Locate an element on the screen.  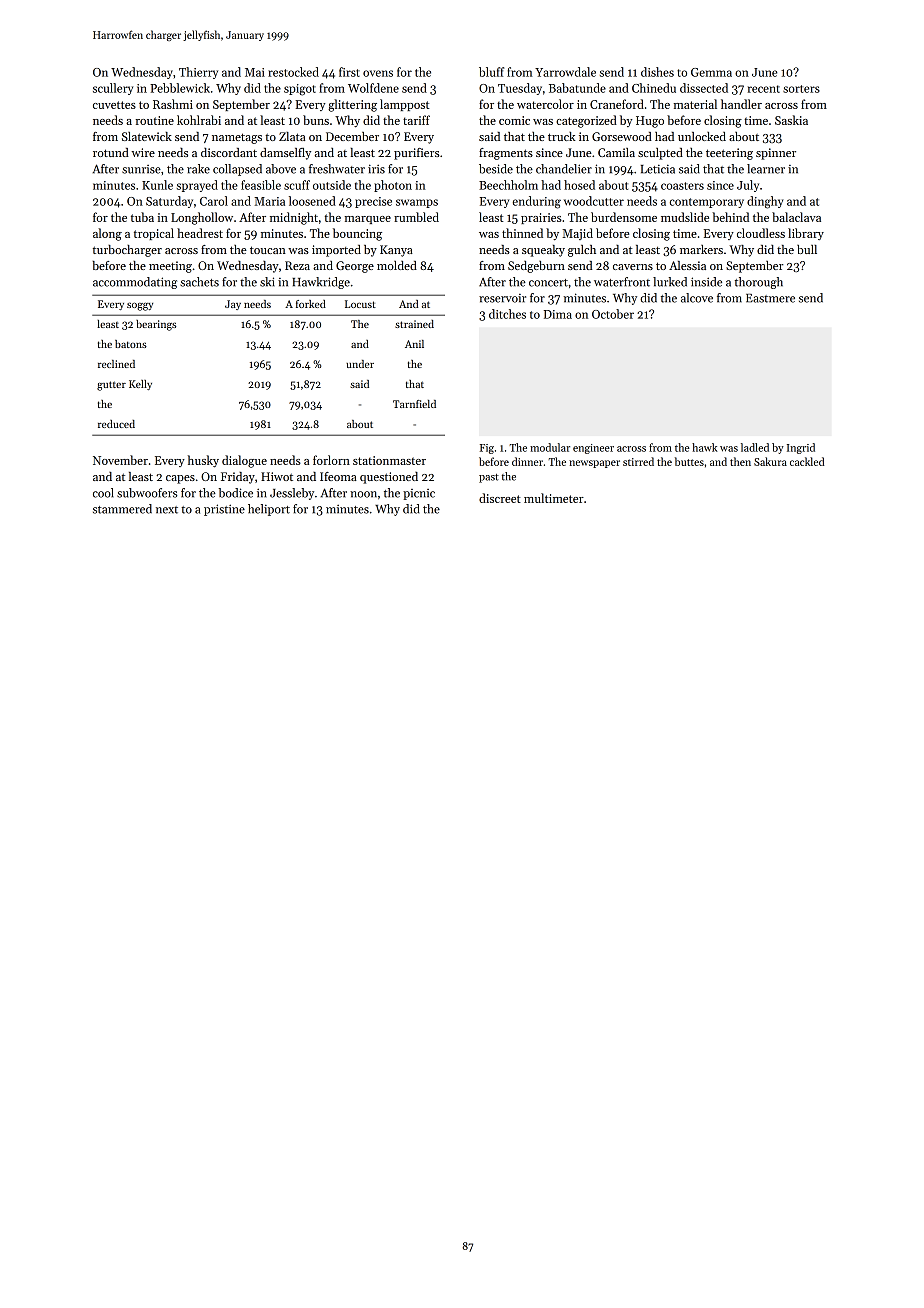
batons is located at coordinates (131, 344).
